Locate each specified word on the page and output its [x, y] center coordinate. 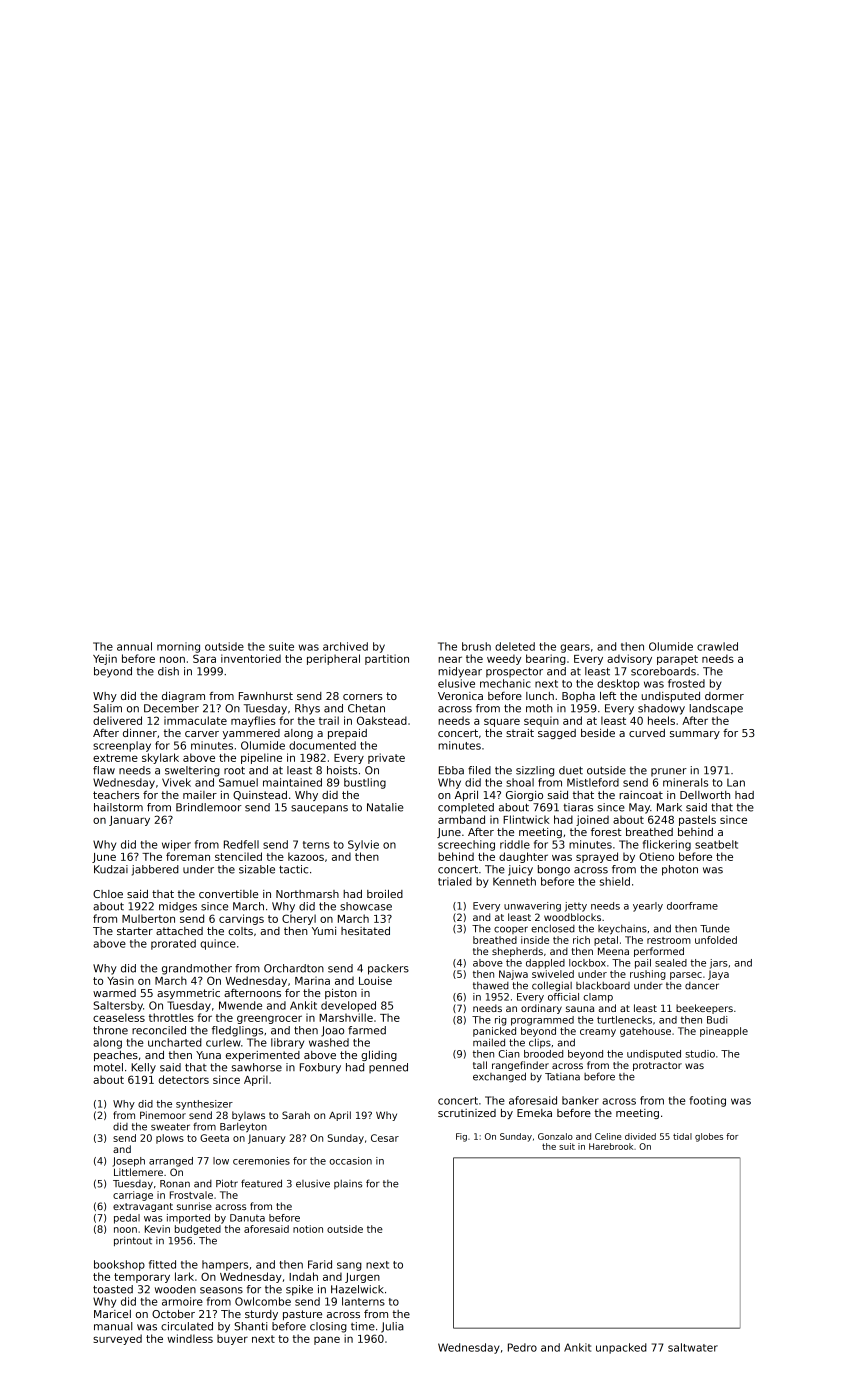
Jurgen [362, 1278]
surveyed [117, 1339]
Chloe [108, 894]
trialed [455, 881]
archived [345, 646]
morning [178, 647]
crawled [717, 646]
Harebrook [611, 1146]
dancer [702, 986]
